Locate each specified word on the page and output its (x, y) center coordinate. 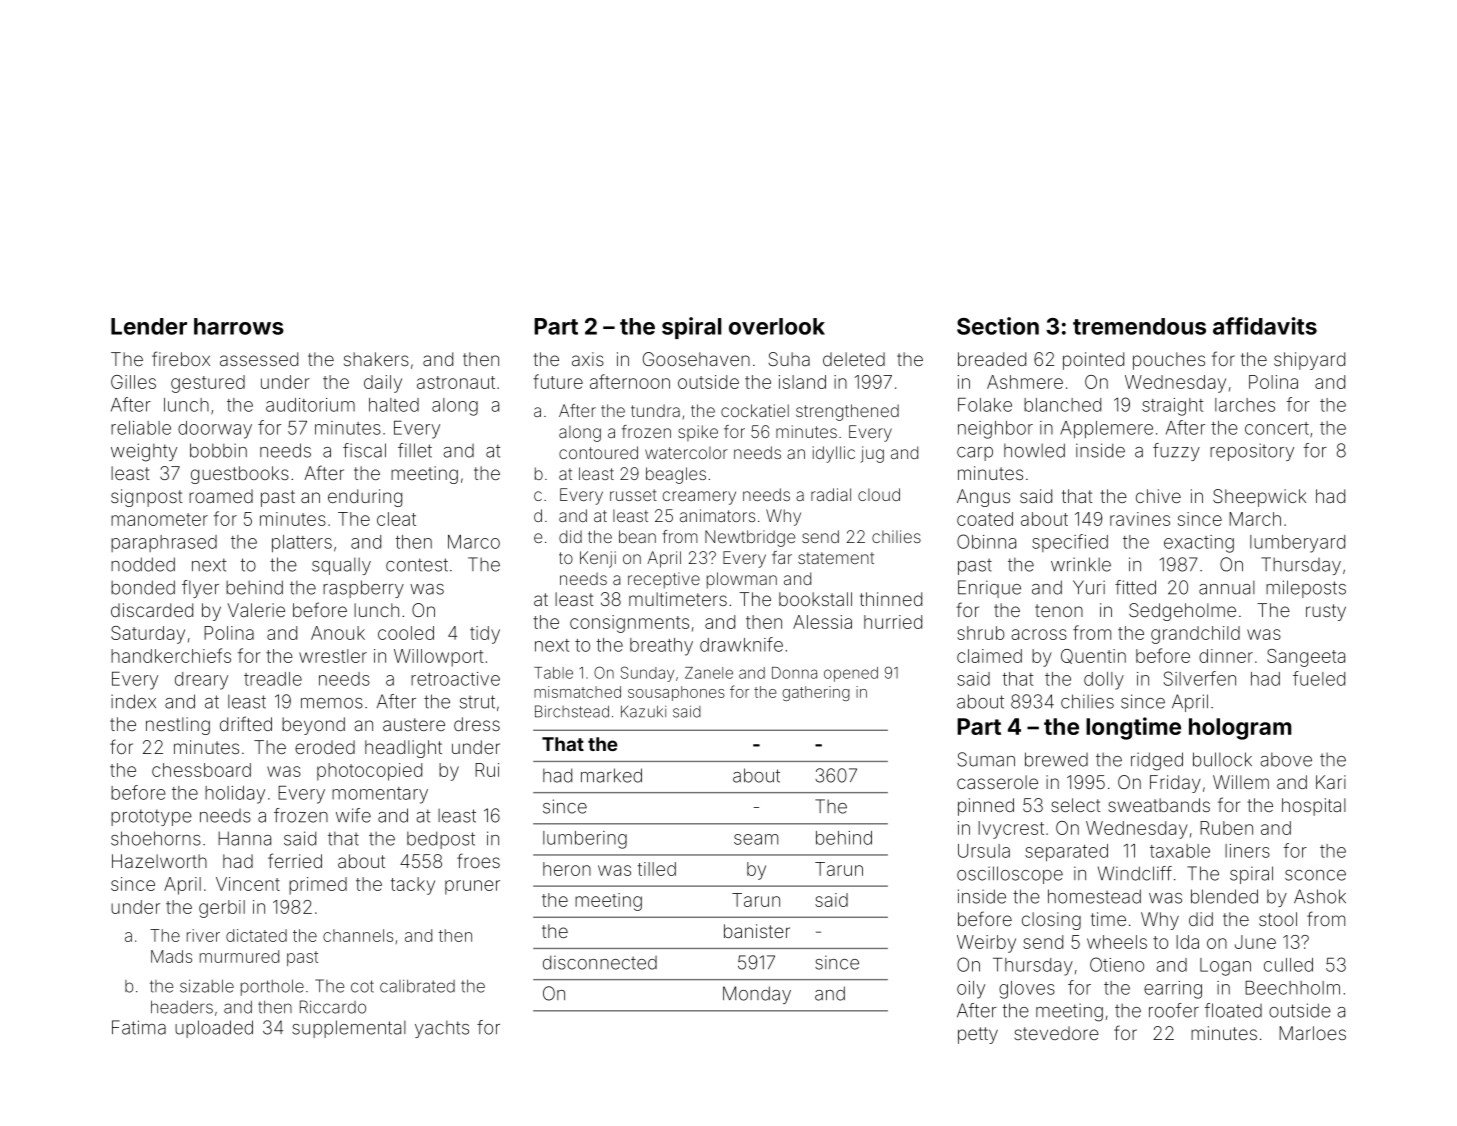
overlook (777, 326)
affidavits (1265, 326)
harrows (239, 326)
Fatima (139, 1027)
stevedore (1056, 1033)
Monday (757, 995)
